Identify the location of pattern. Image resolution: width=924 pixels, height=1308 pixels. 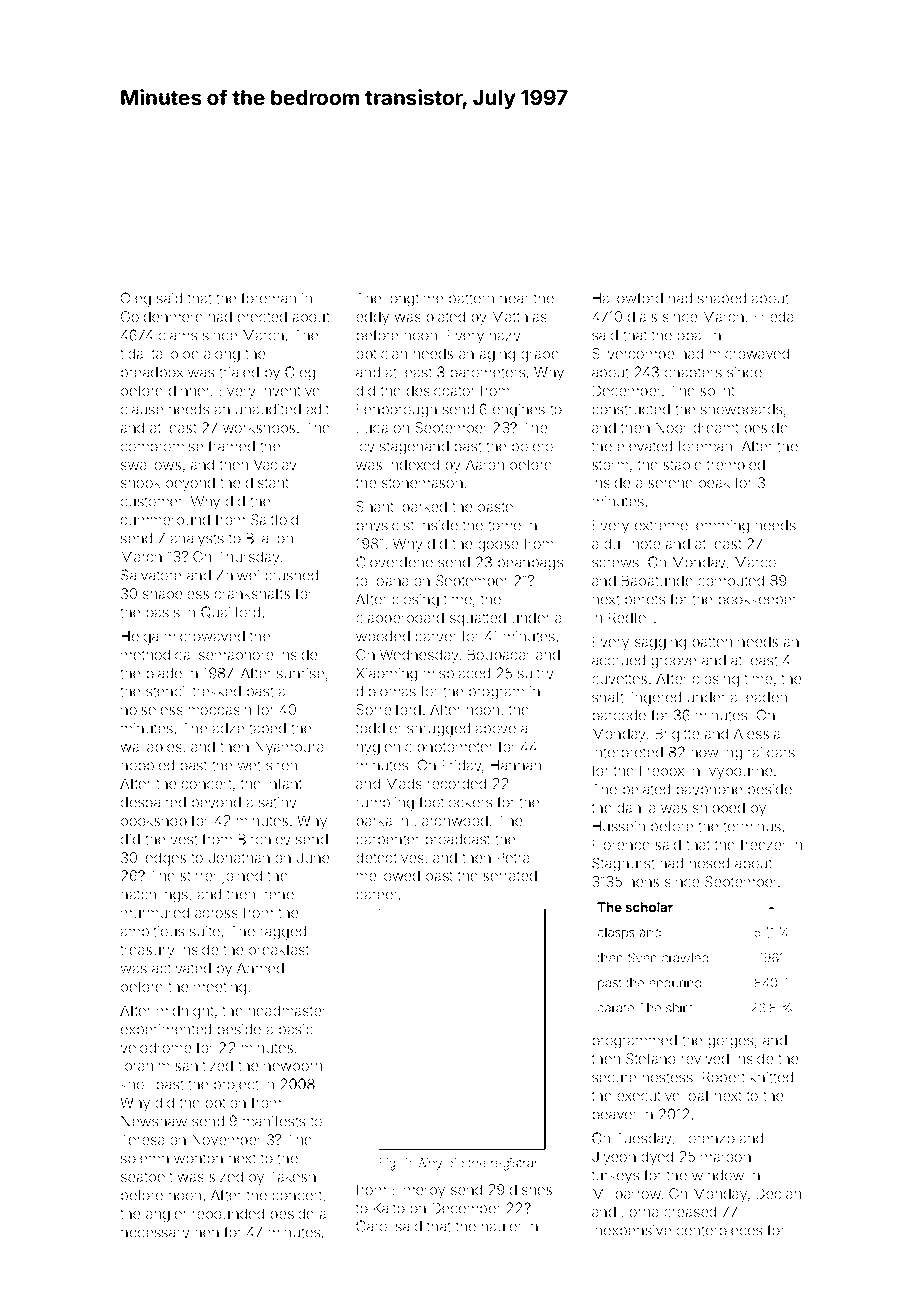
(471, 300).
